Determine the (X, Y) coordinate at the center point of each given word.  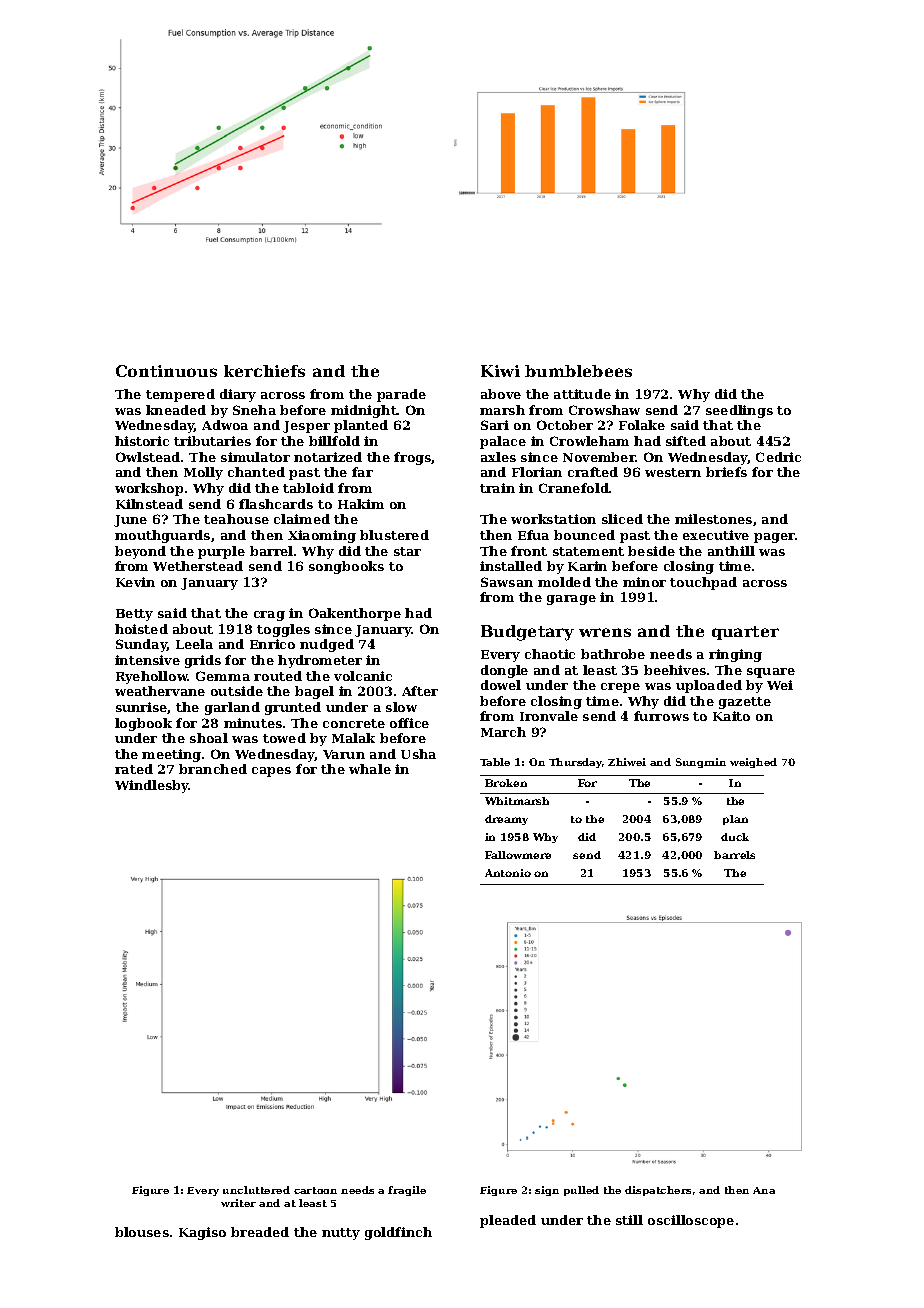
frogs (413, 458)
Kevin (135, 582)
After (420, 691)
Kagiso (202, 1233)
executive (716, 535)
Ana (764, 1190)
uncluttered (256, 1190)
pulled (581, 1191)
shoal (209, 738)
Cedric (778, 457)
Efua (533, 535)
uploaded (709, 686)
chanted (256, 472)
